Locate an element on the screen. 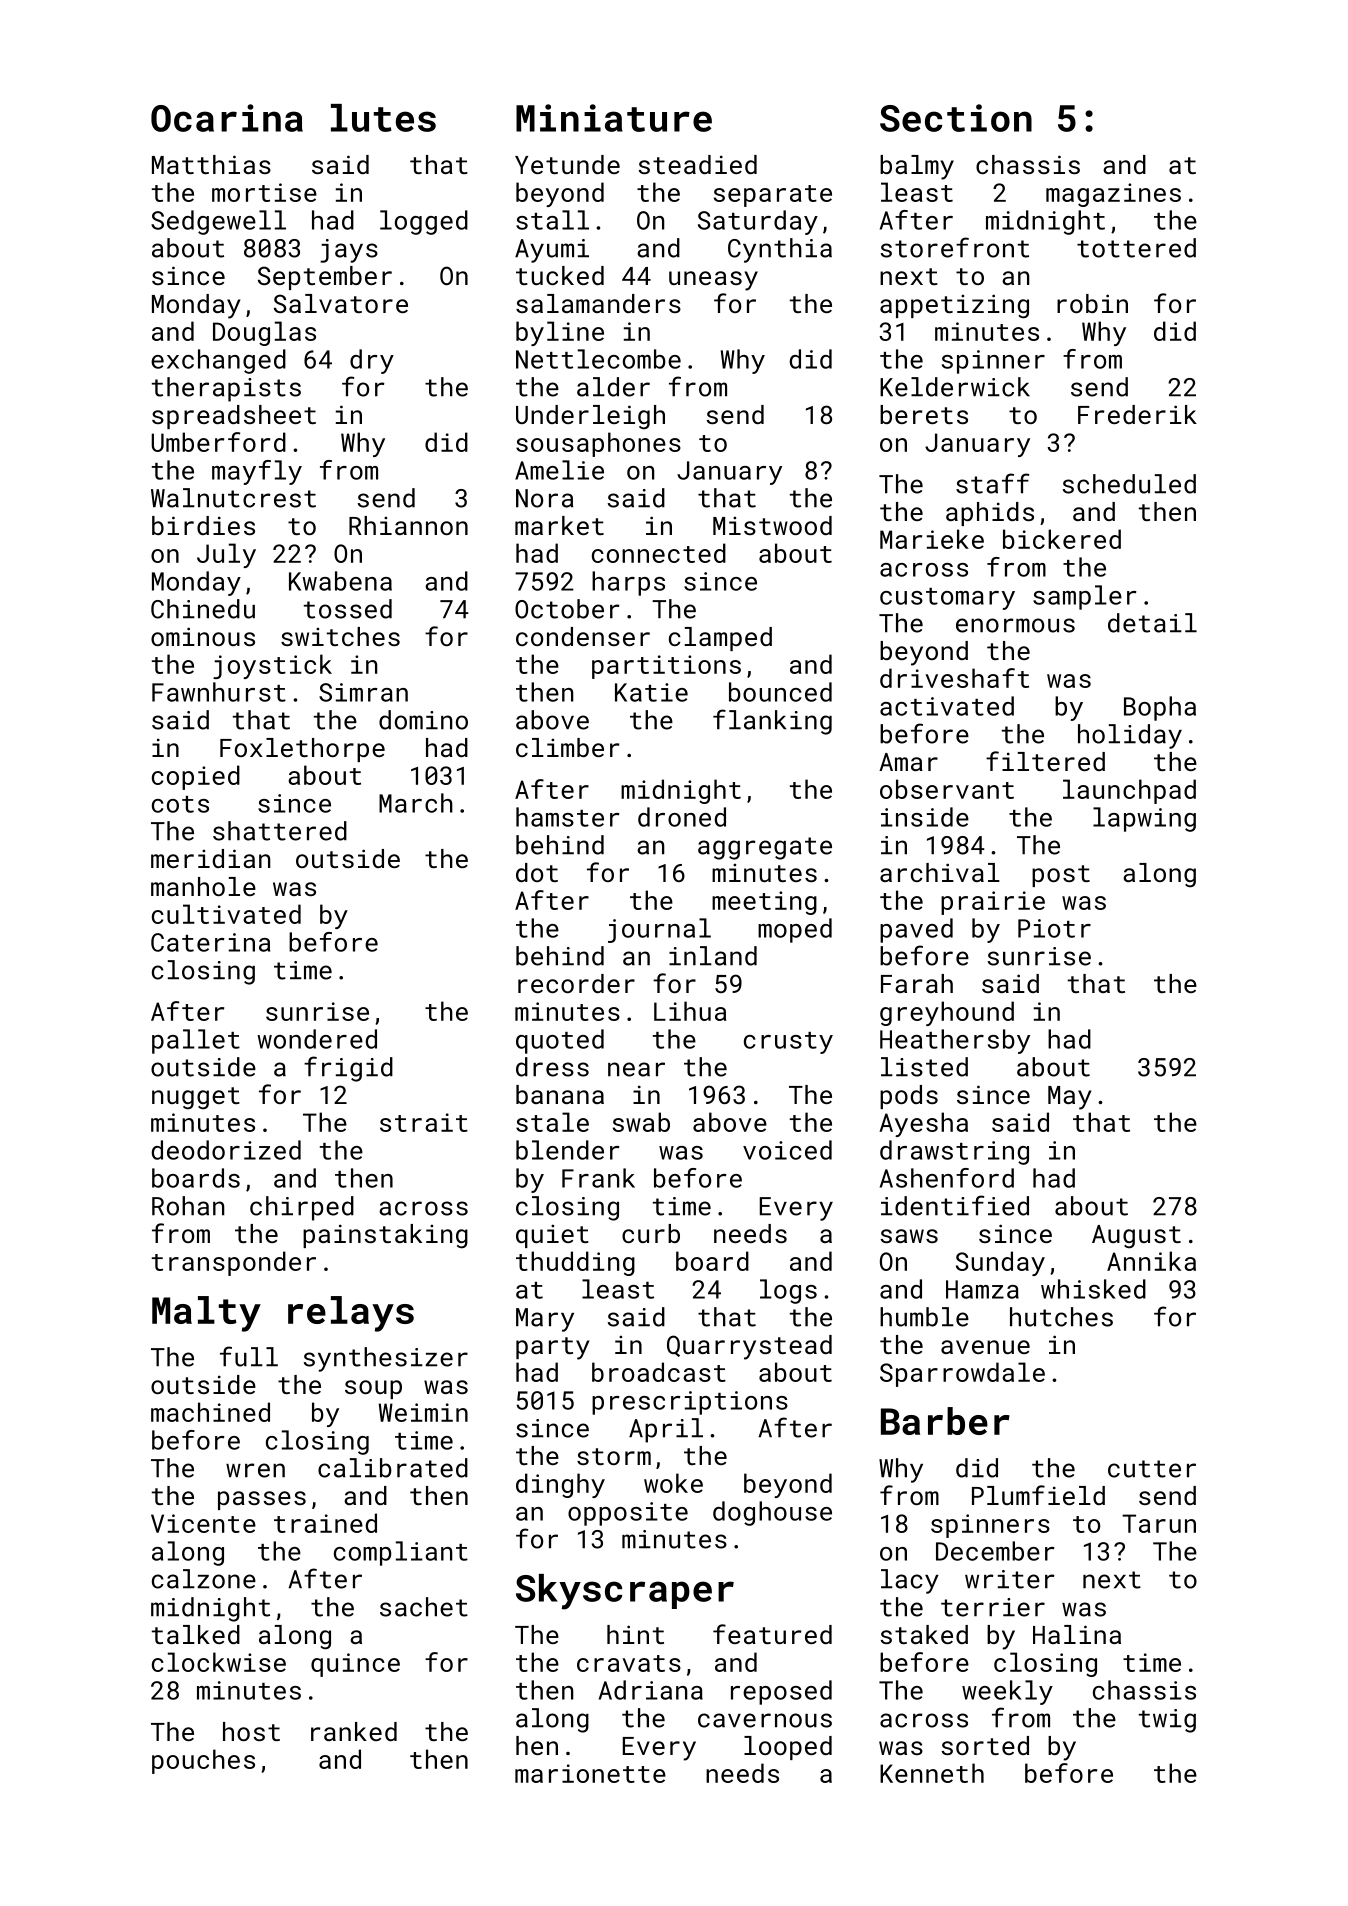 The image size is (1348, 1906). meeting is located at coordinates (764, 903).
